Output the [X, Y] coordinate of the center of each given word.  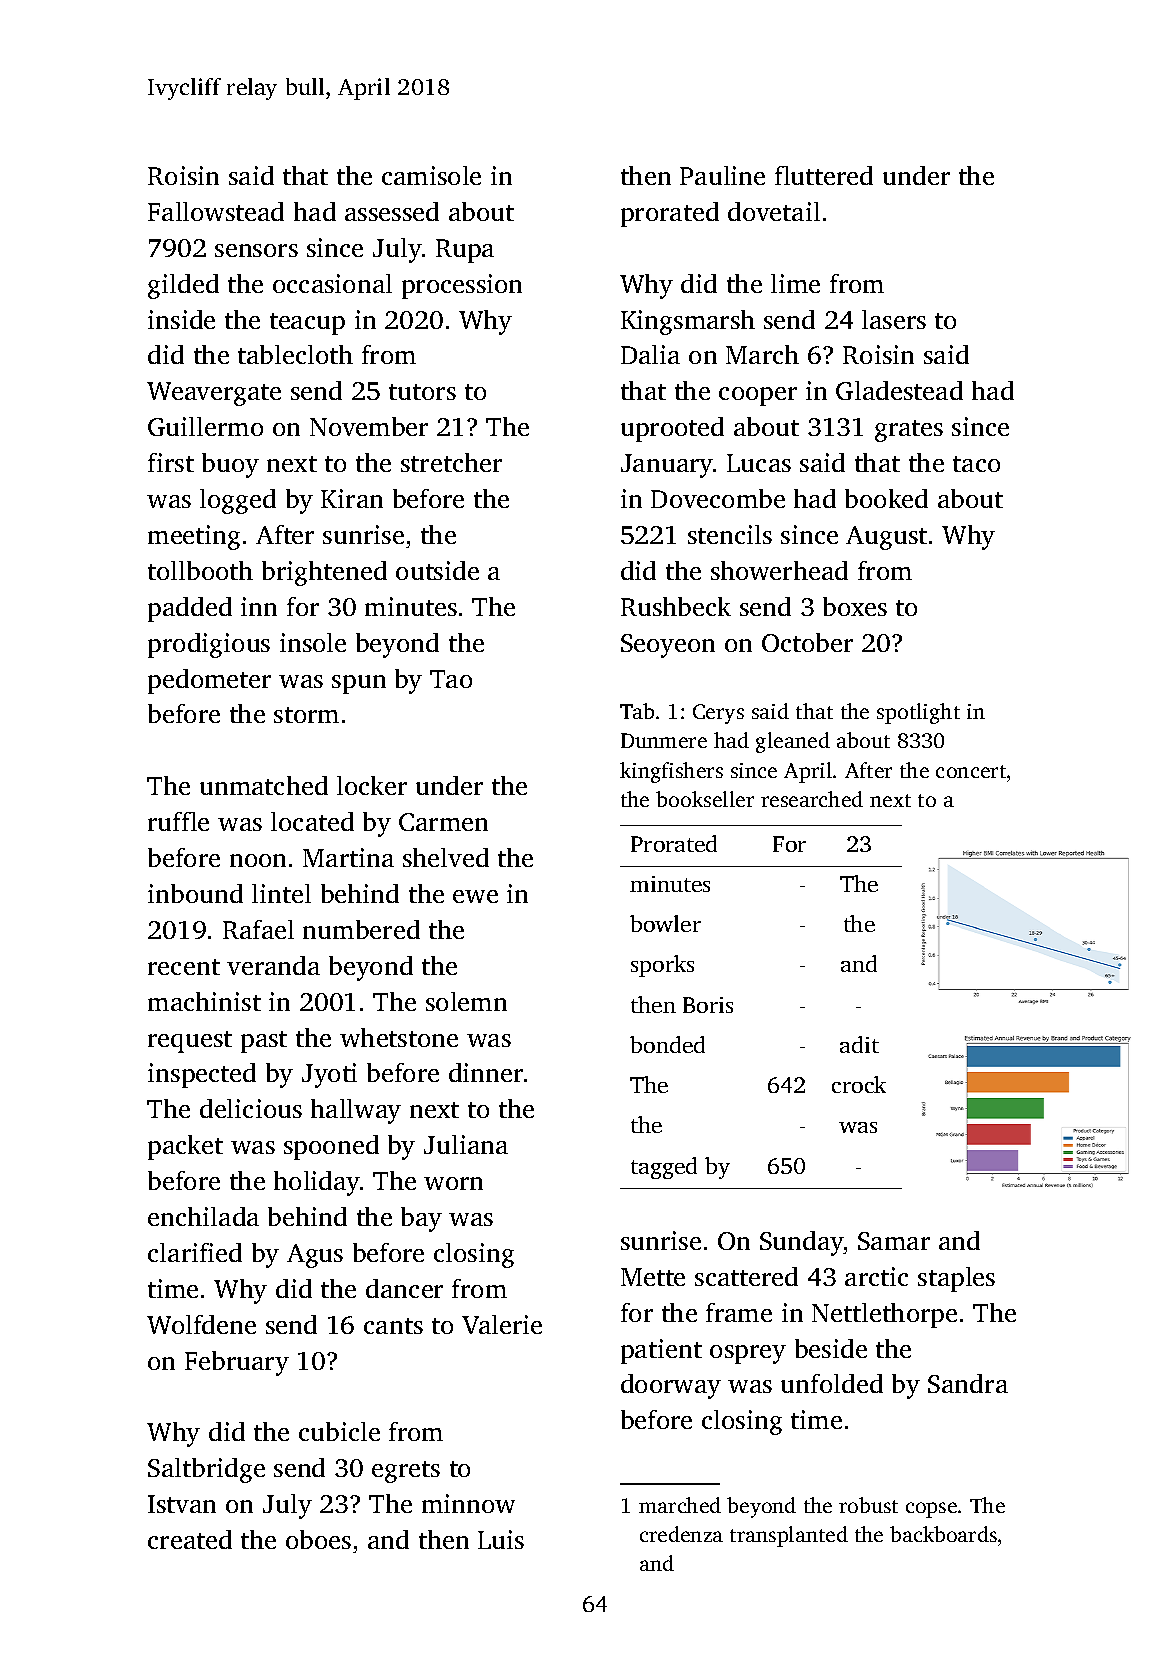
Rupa [465, 251]
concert [971, 771]
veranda [273, 965]
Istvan [182, 1504]
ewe [475, 896]
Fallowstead [216, 211]
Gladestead [899, 390]
